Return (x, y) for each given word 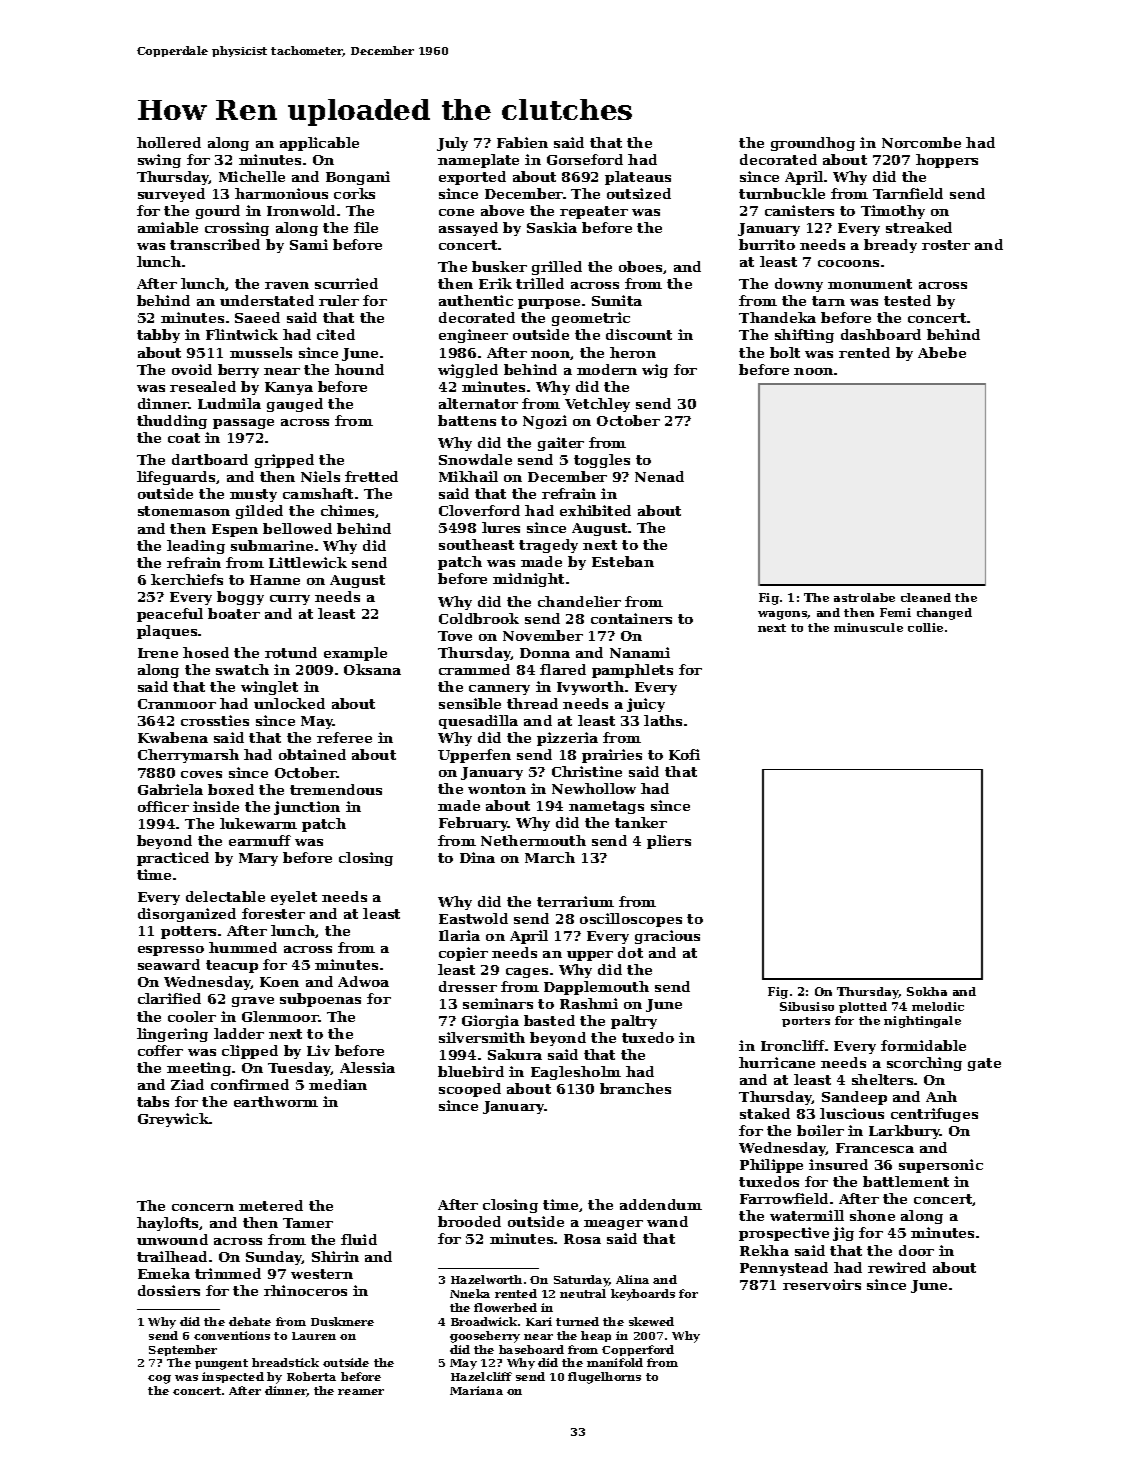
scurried (346, 283)
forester (273, 913)
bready (890, 246)
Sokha (927, 991)
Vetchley (597, 405)
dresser (468, 986)
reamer (361, 1392)
